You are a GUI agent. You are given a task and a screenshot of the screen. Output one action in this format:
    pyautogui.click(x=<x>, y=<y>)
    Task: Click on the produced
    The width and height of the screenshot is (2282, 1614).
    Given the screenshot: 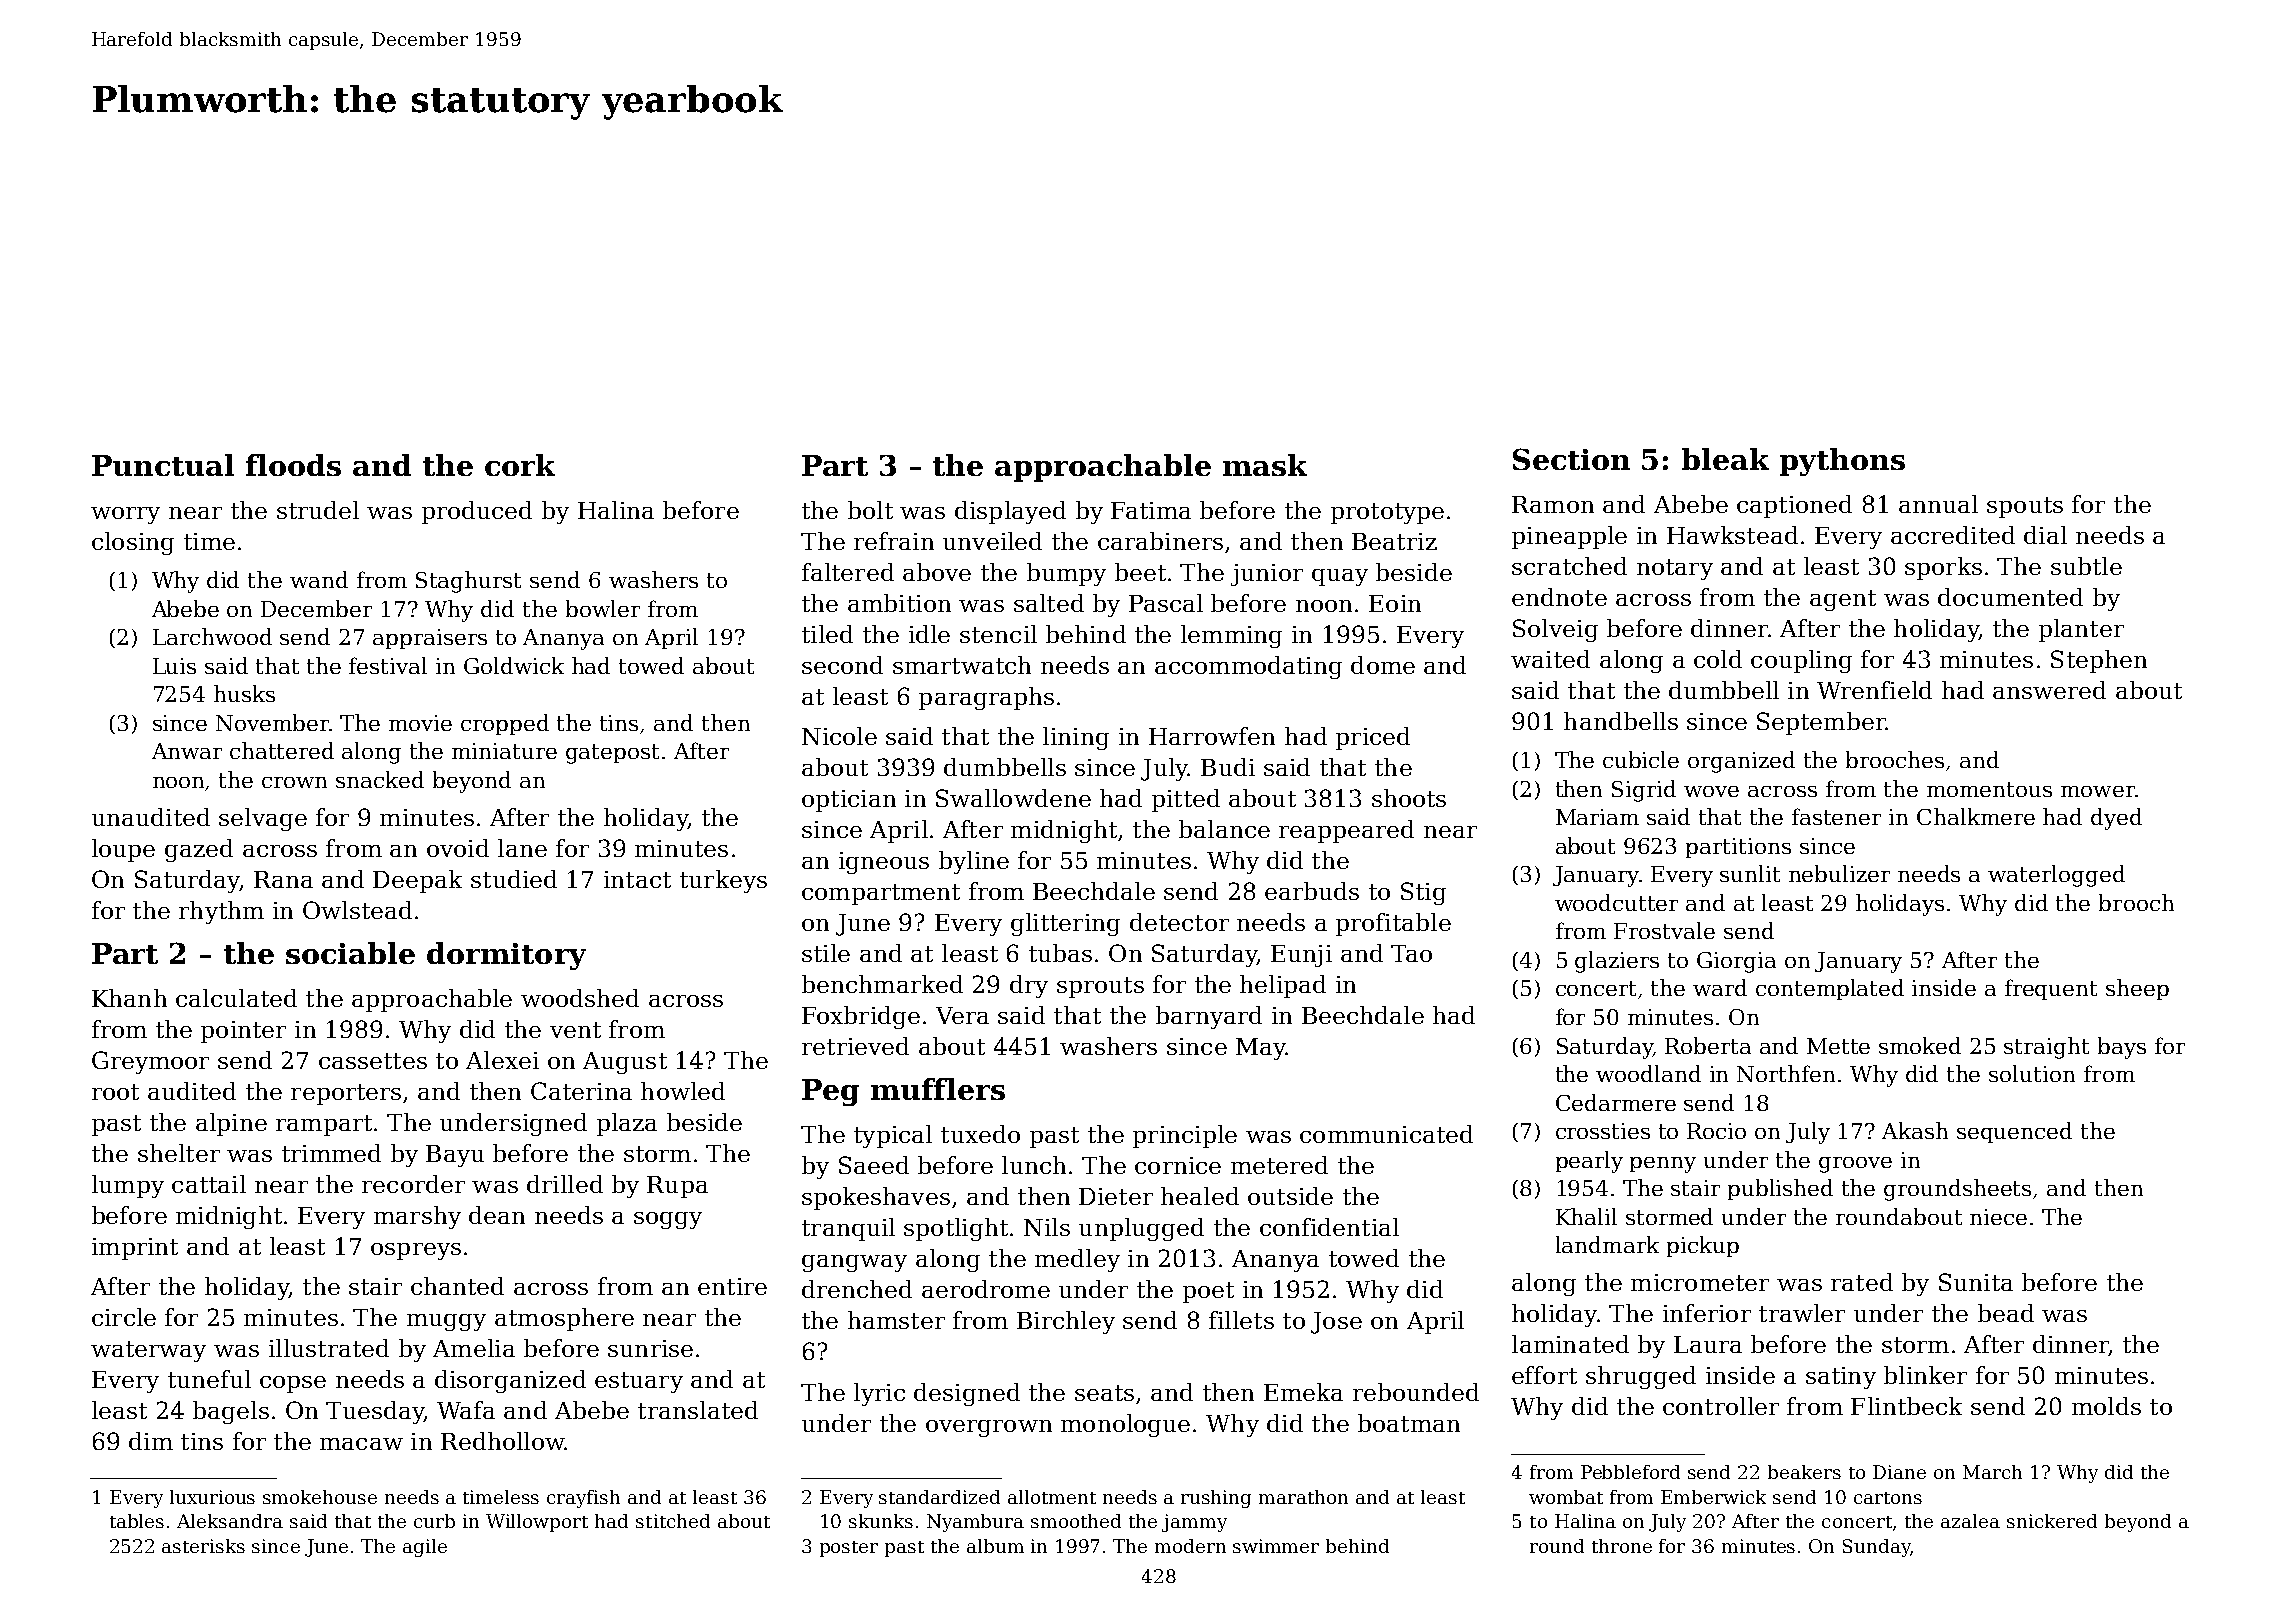 What is the action you would take?
    pyautogui.click(x=477, y=512)
